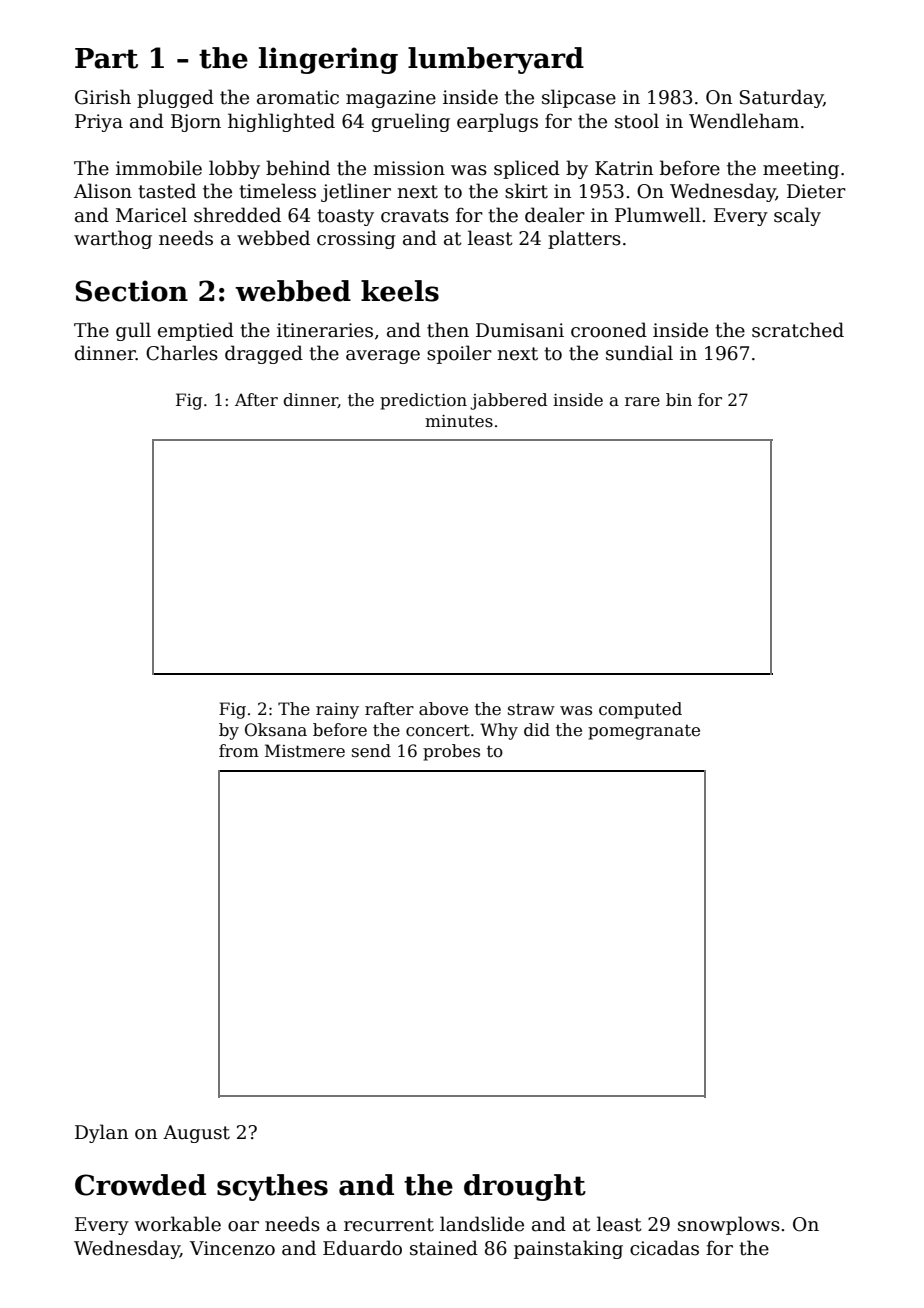 The width and height of the page is (924, 1308). What do you see at coordinates (196, 1134) in the page?
I see `August` at bounding box center [196, 1134].
